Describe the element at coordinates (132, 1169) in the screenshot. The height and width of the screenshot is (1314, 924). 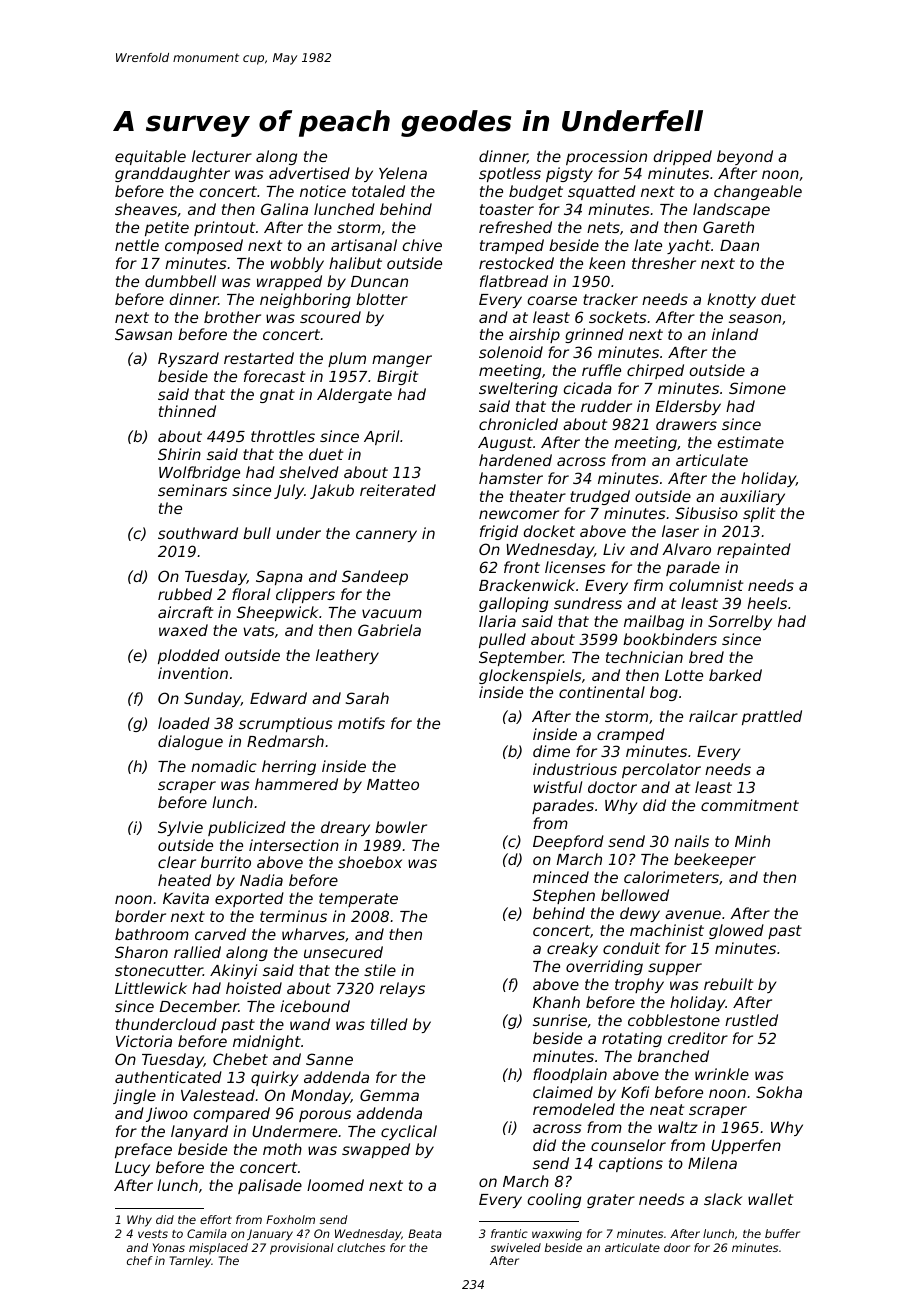
I see `Lucy` at that location.
